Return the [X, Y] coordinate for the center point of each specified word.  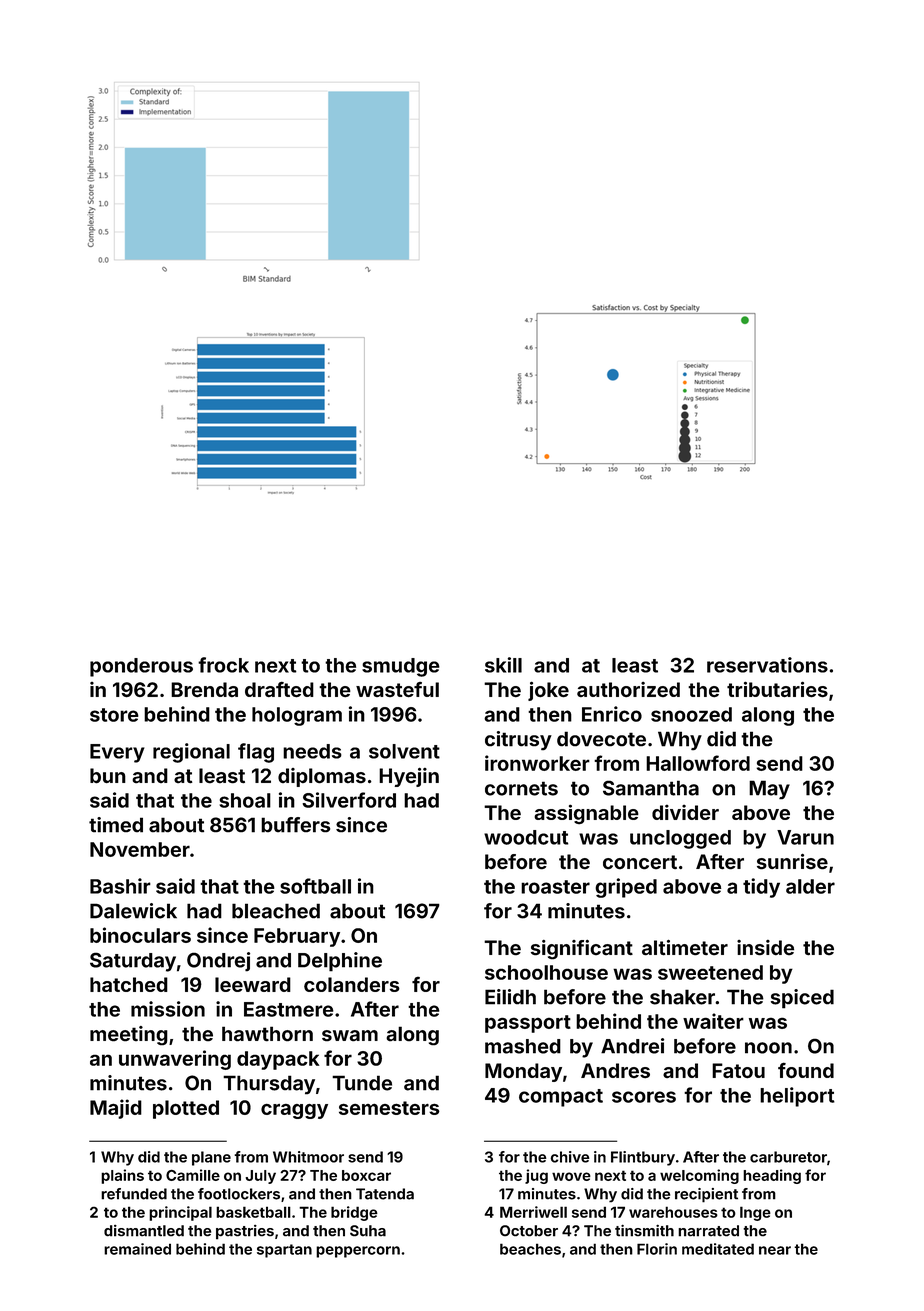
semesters [389, 1108]
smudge [401, 667]
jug [536, 1176]
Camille [193, 1175]
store [114, 715]
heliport [797, 1097]
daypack [278, 1060]
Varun [805, 837]
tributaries [777, 689]
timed [116, 825]
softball [315, 886]
